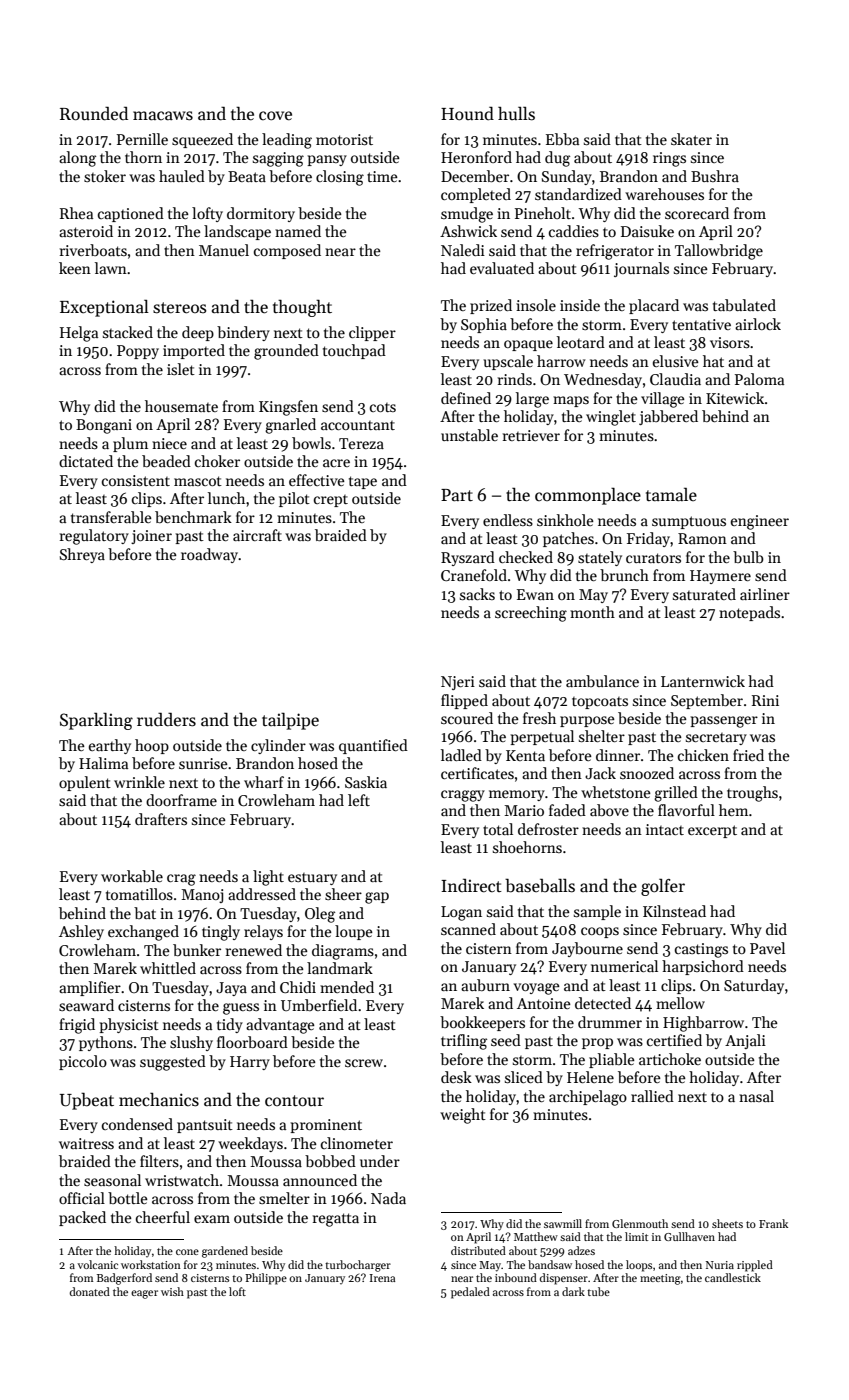  What do you see at coordinates (82, 555) in the screenshot?
I see `Shreya` at bounding box center [82, 555].
